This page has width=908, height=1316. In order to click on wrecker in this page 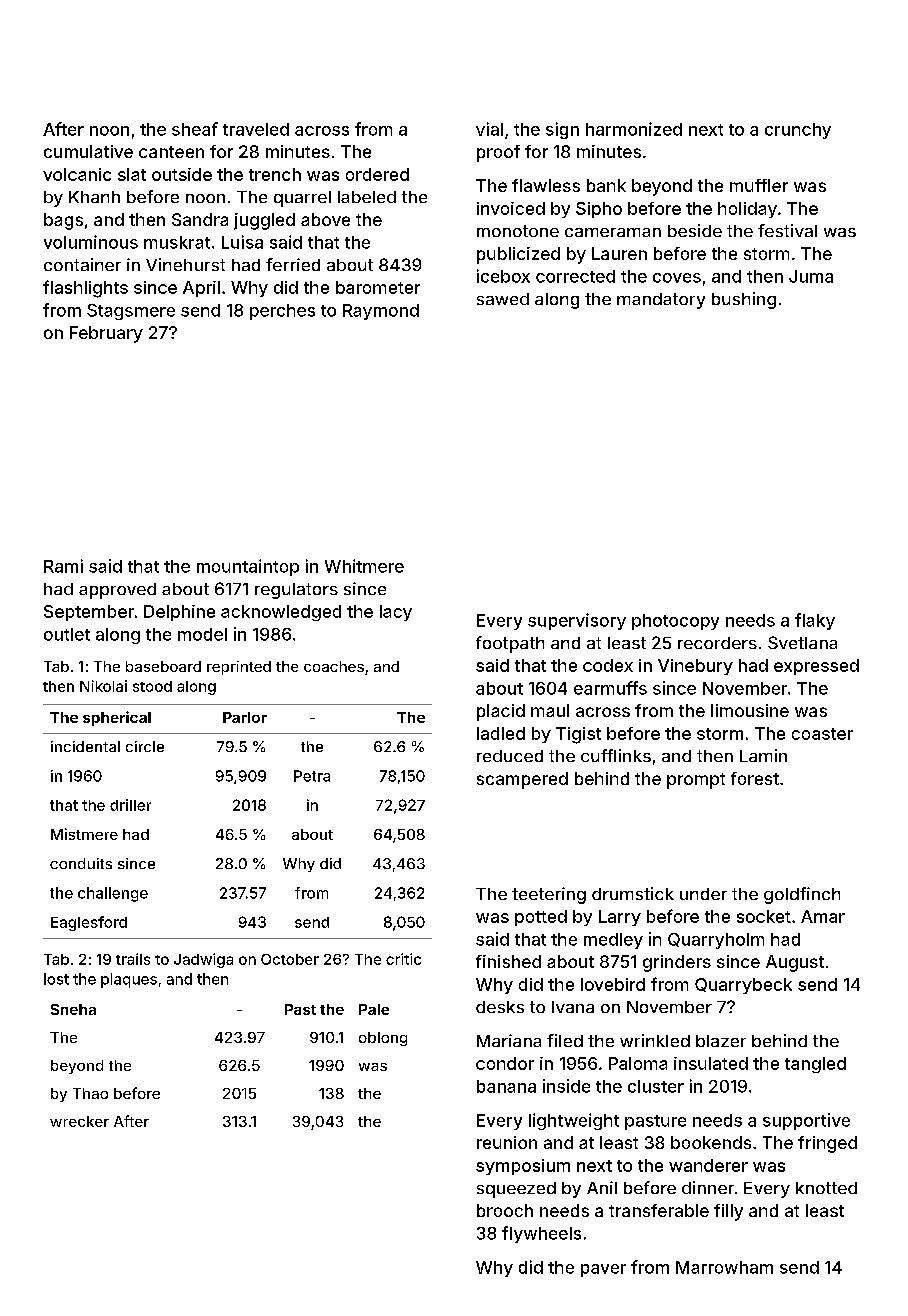, I will do `click(79, 1121)`.
